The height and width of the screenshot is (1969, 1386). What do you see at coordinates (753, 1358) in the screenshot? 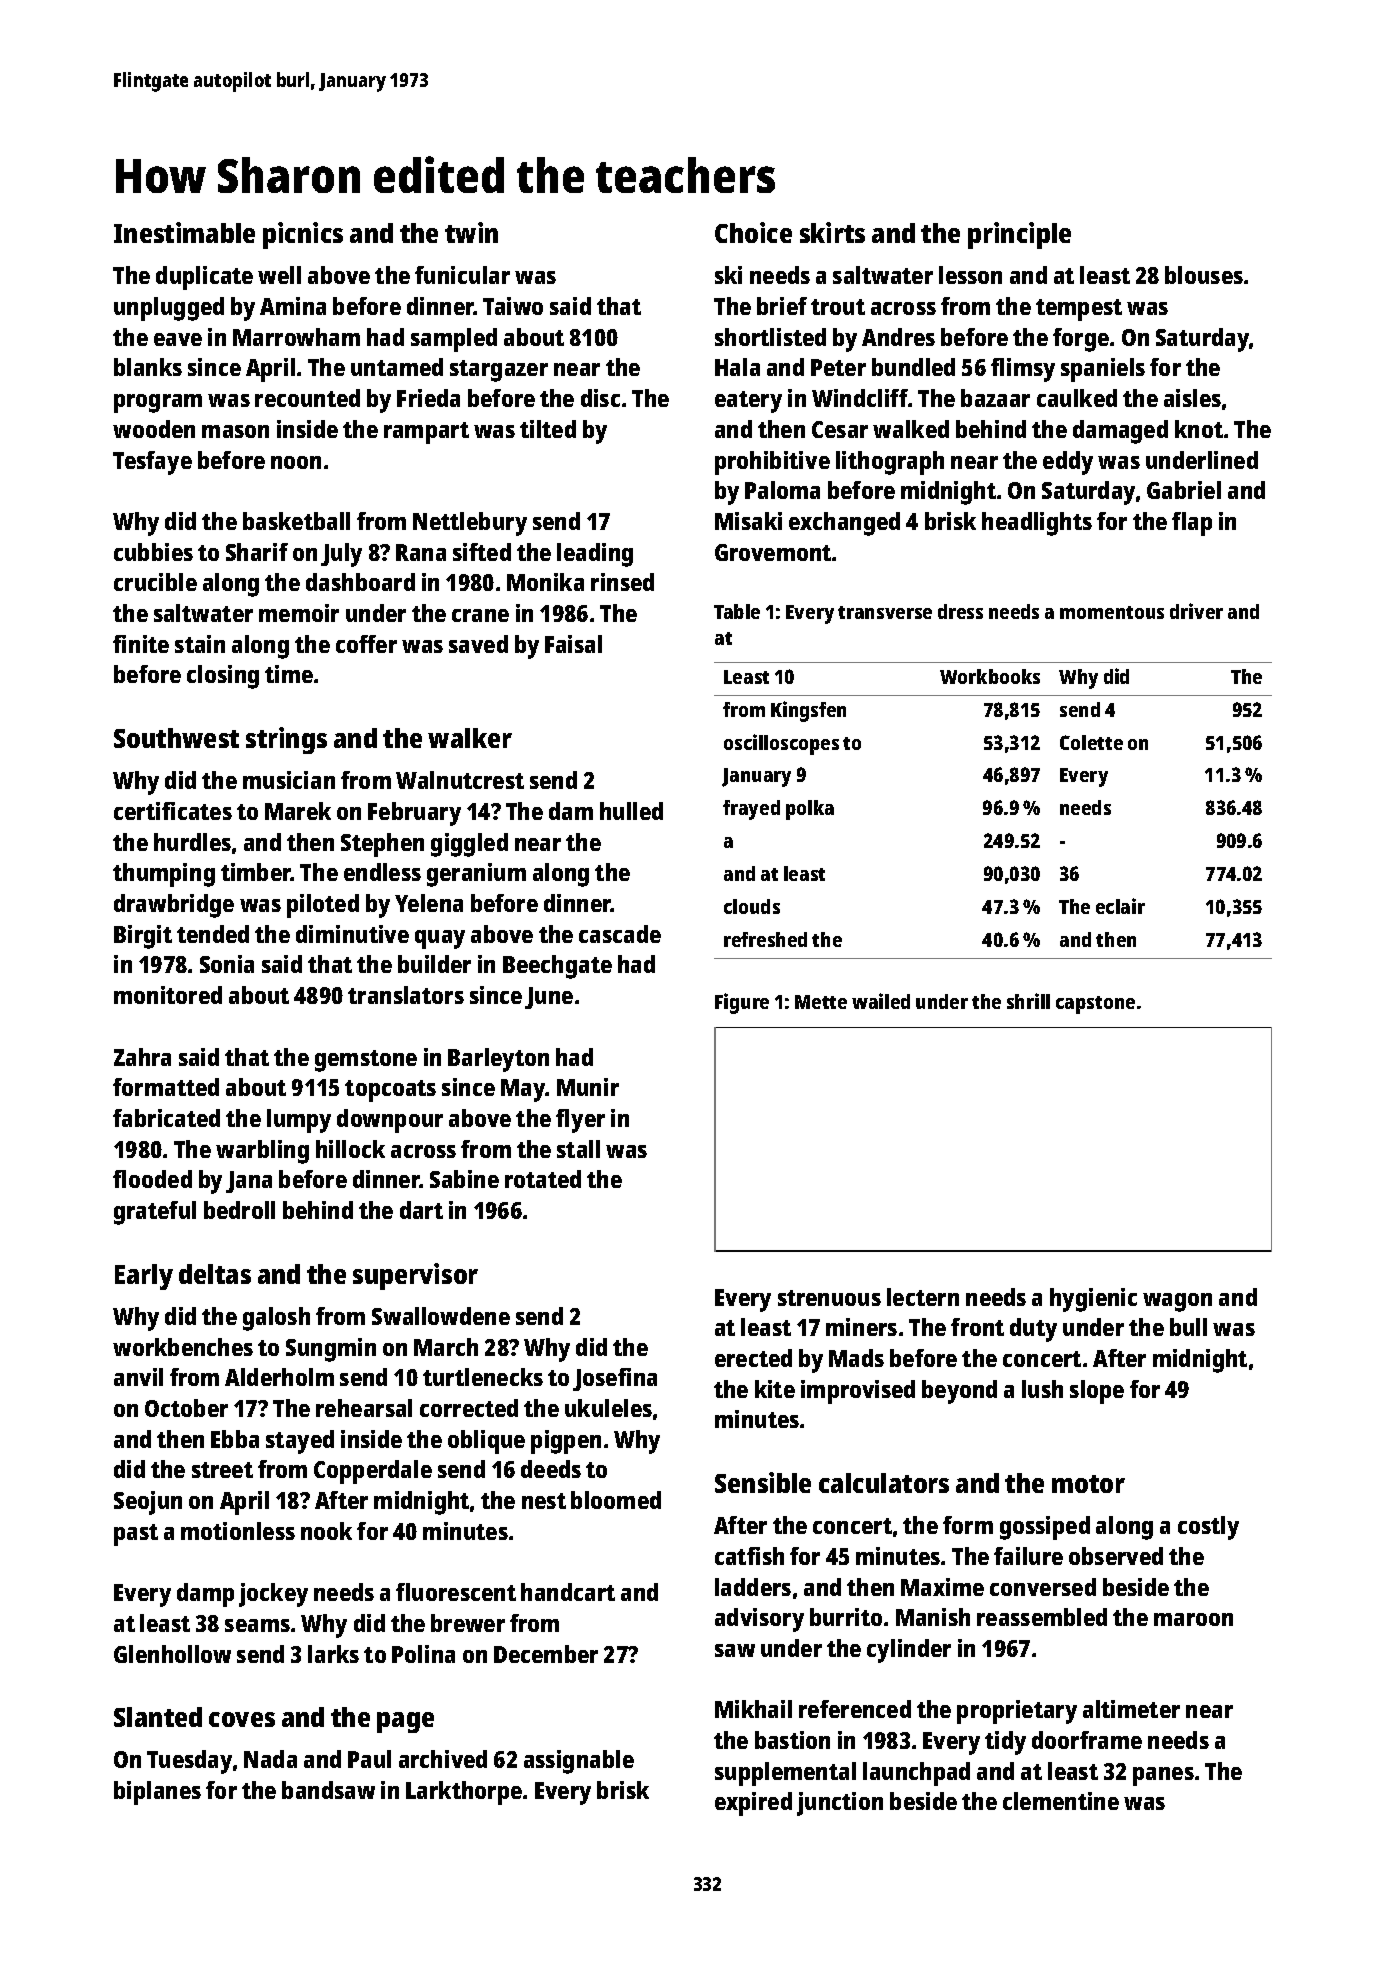
I see `erected` at bounding box center [753, 1358].
